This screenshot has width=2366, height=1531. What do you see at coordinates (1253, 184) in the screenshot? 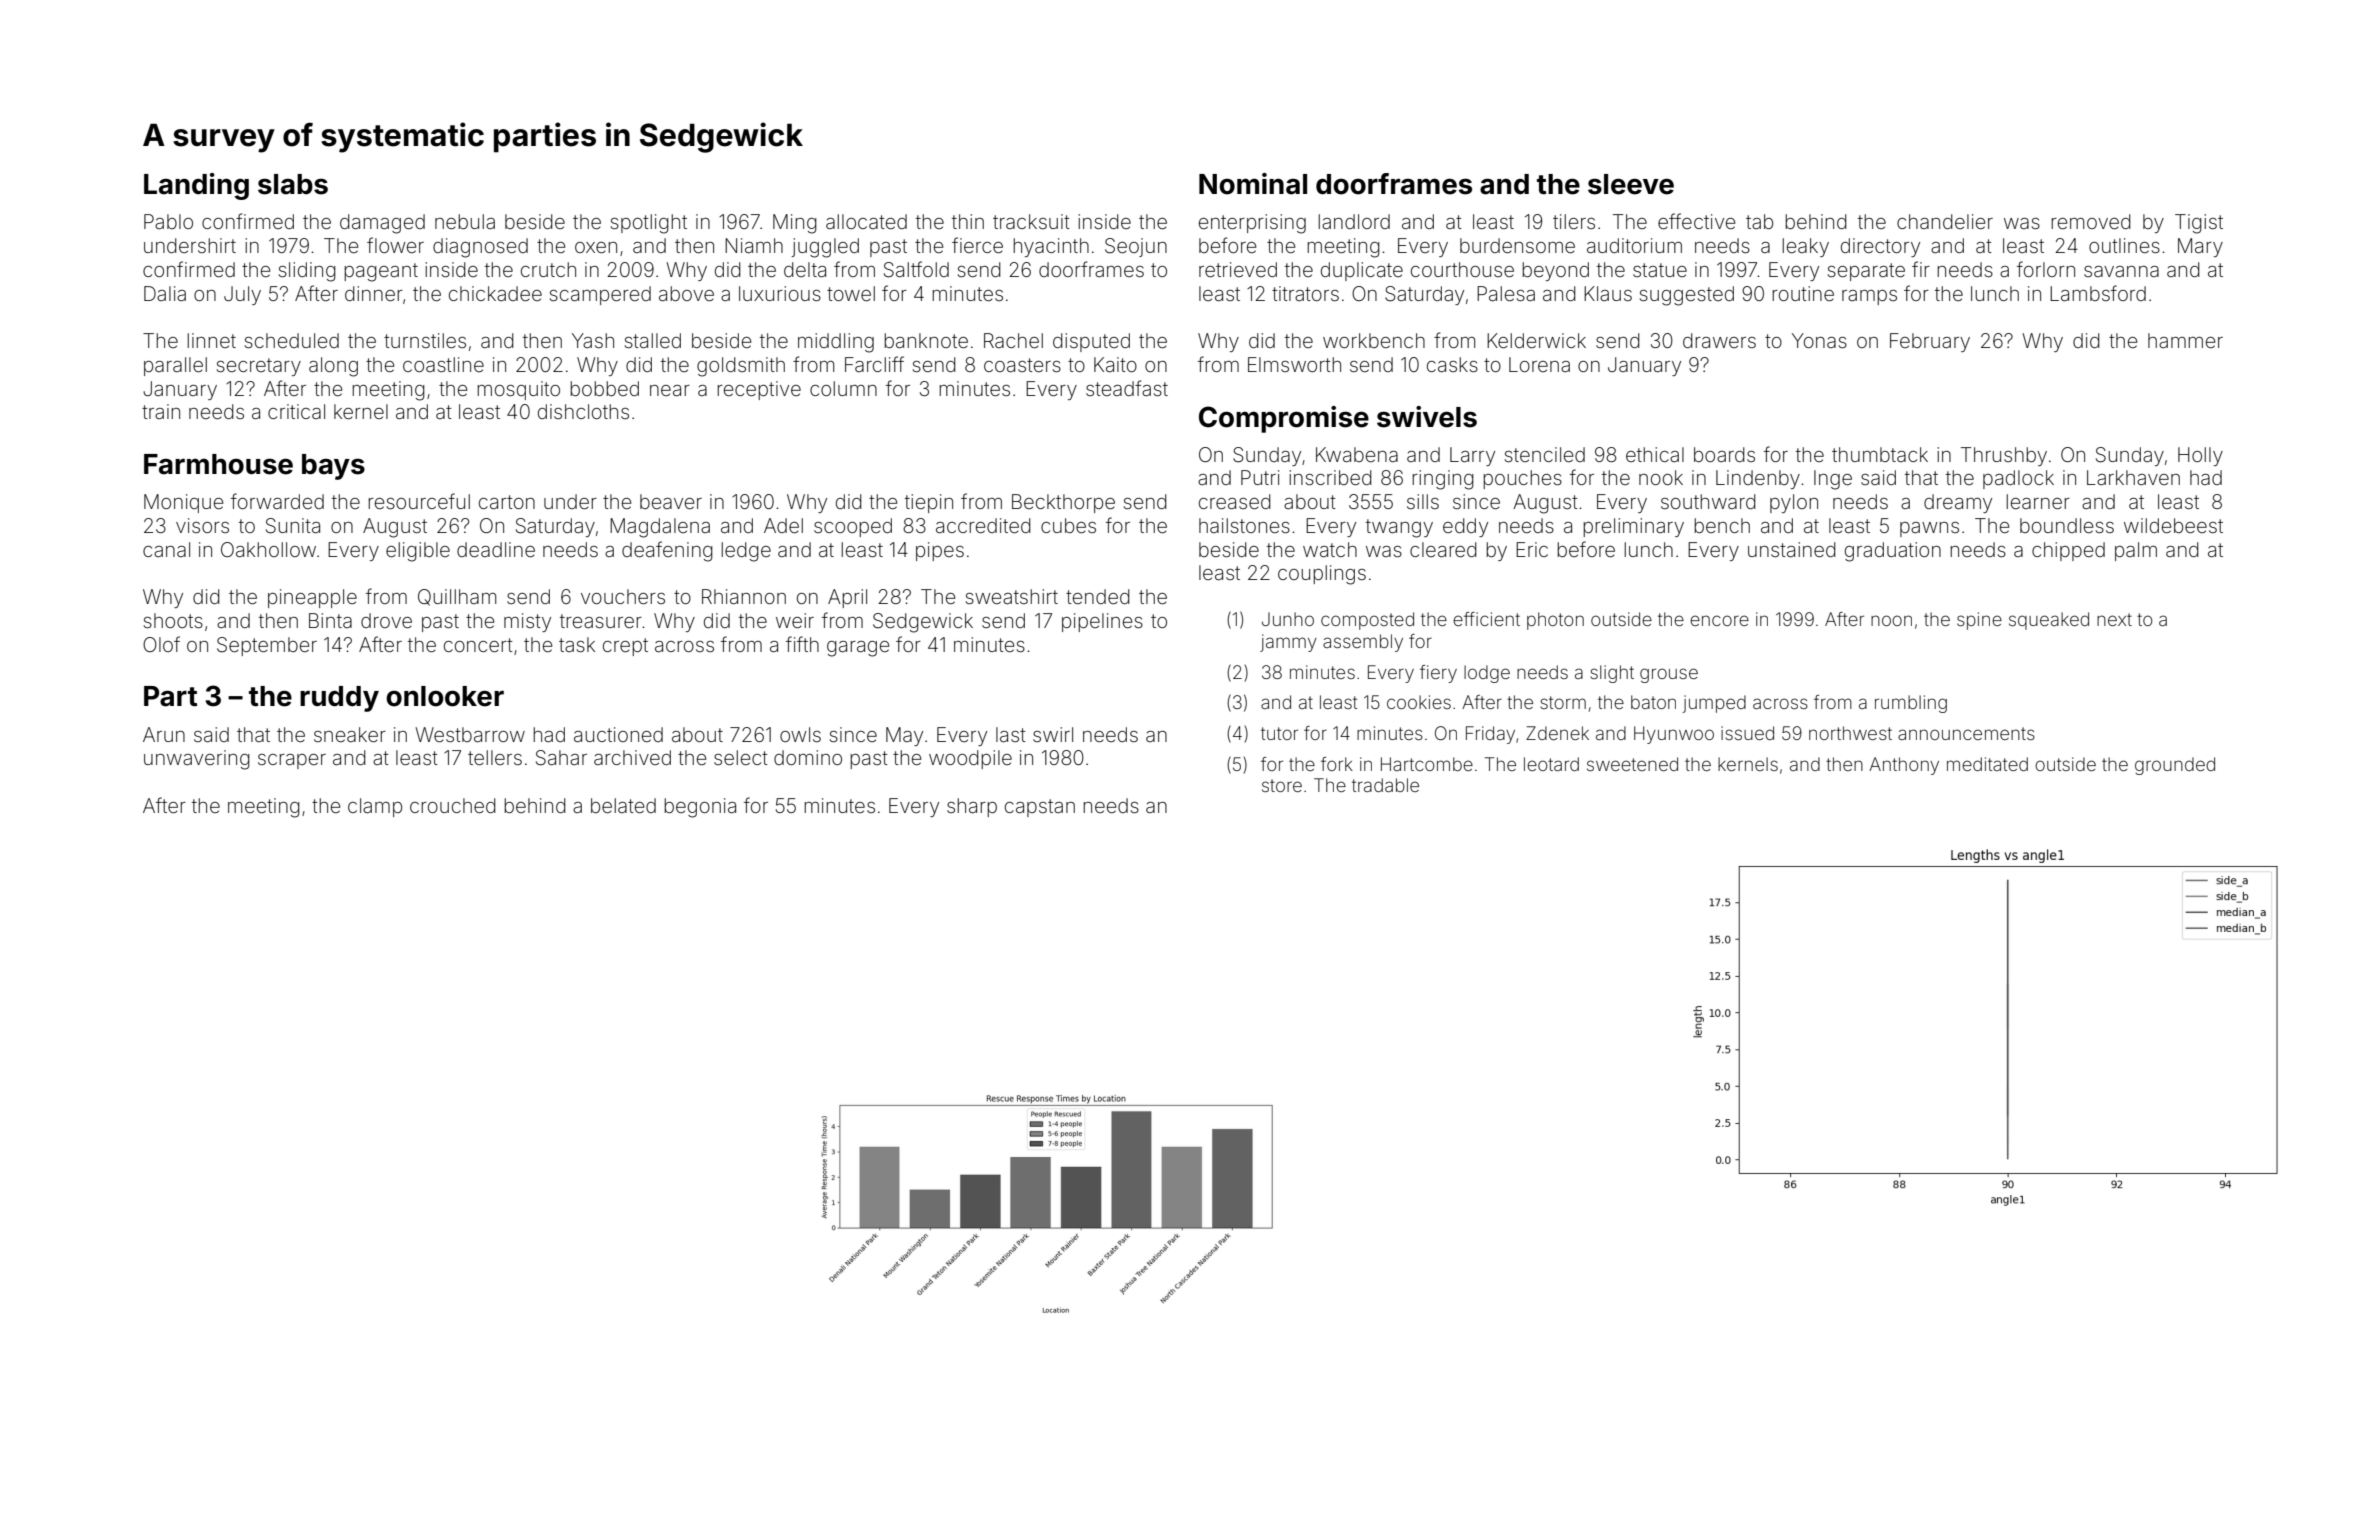
I see `Nominal` at bounding box center [1253, 184].
